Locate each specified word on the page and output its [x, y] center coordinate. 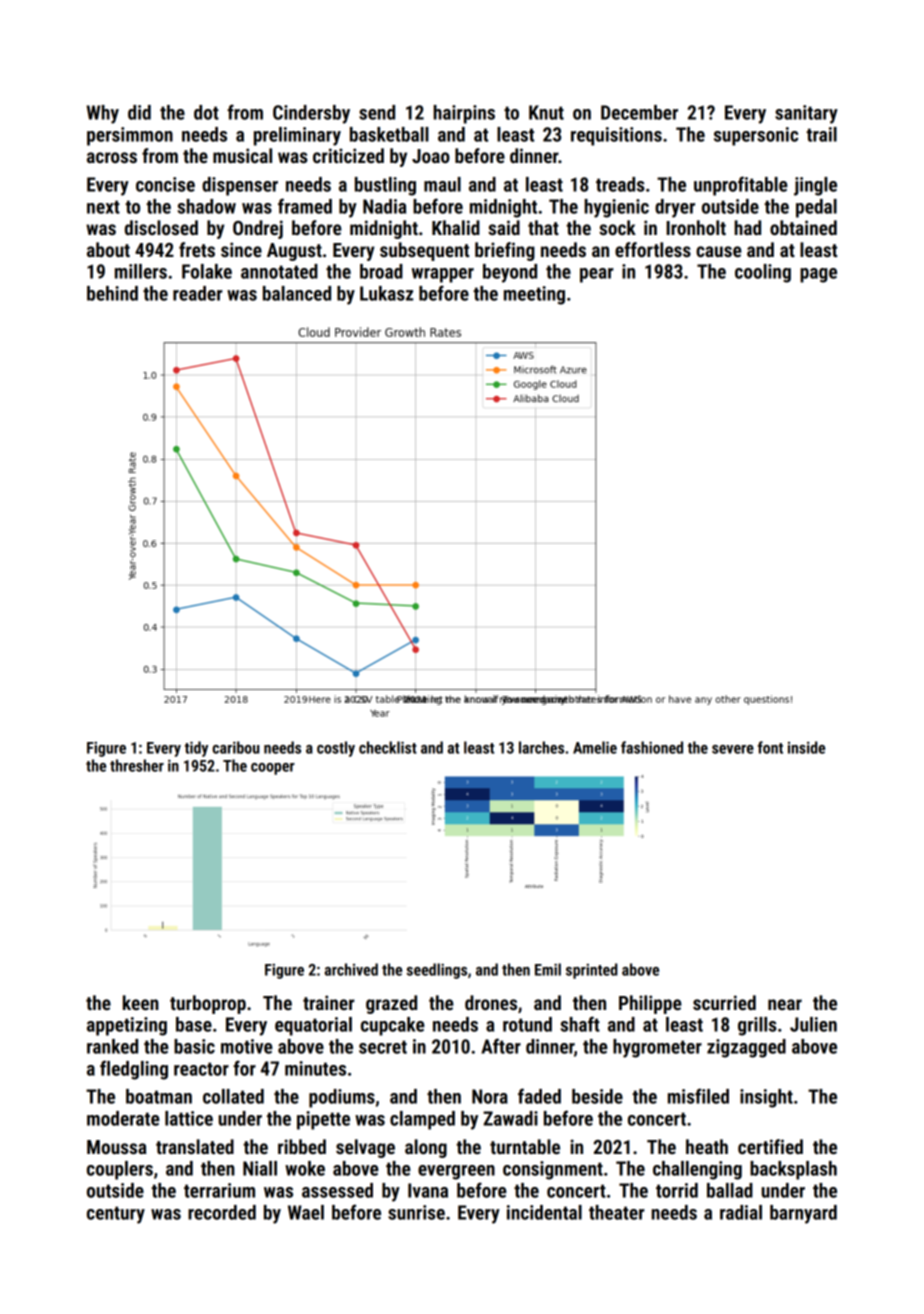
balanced [297, 293]
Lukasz [386, 293]
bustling [385, 186]
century [116, 1215]
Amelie [595, 747]
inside [806, 747]
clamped [422, 1120]
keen [141, 1002]
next [103, 207]
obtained [803, 227]
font [770, 747]
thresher [137, 765]
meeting [534, 295]
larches [541, 747]
